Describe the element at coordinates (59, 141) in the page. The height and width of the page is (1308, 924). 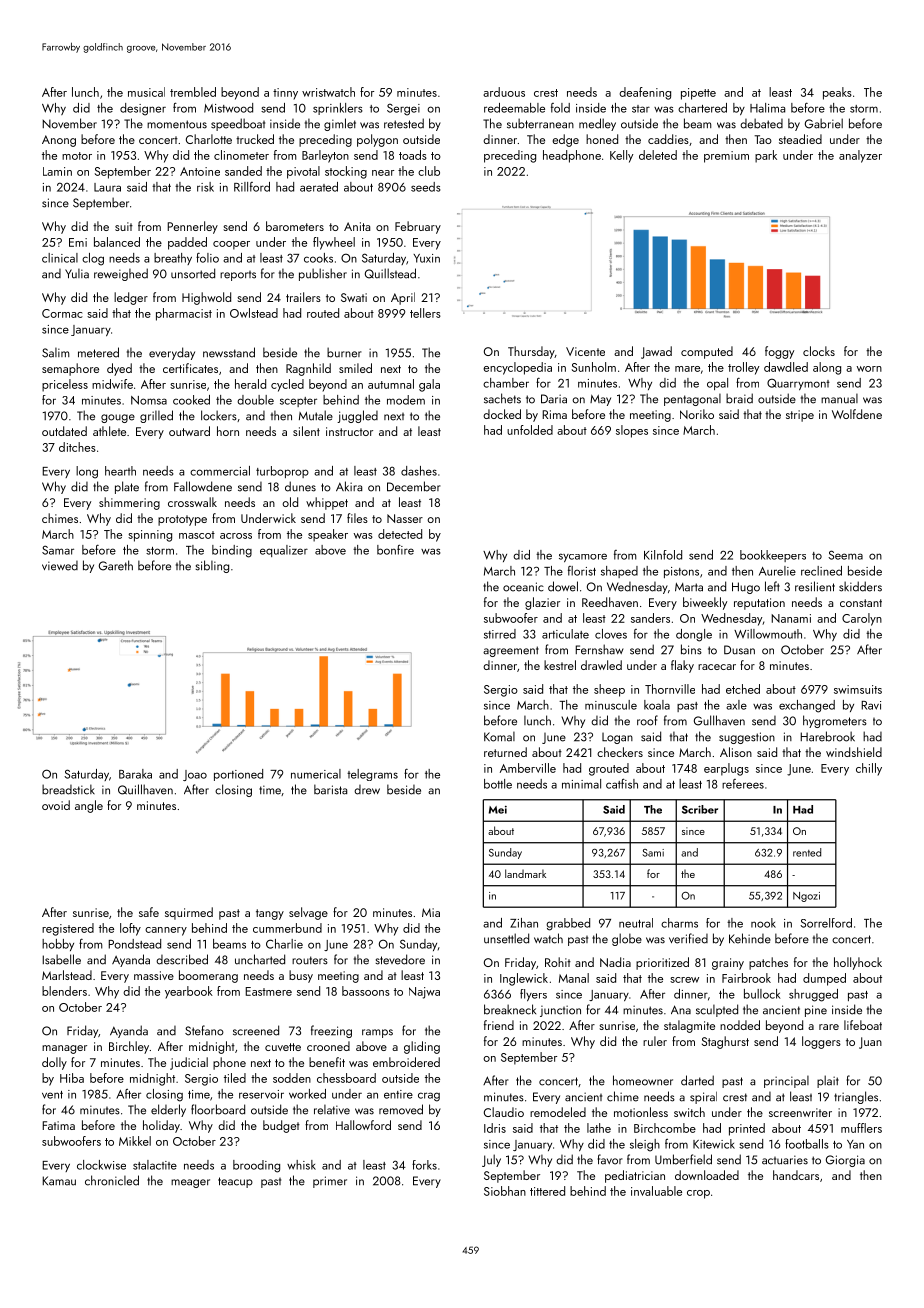
I see `Anong` at that location.
